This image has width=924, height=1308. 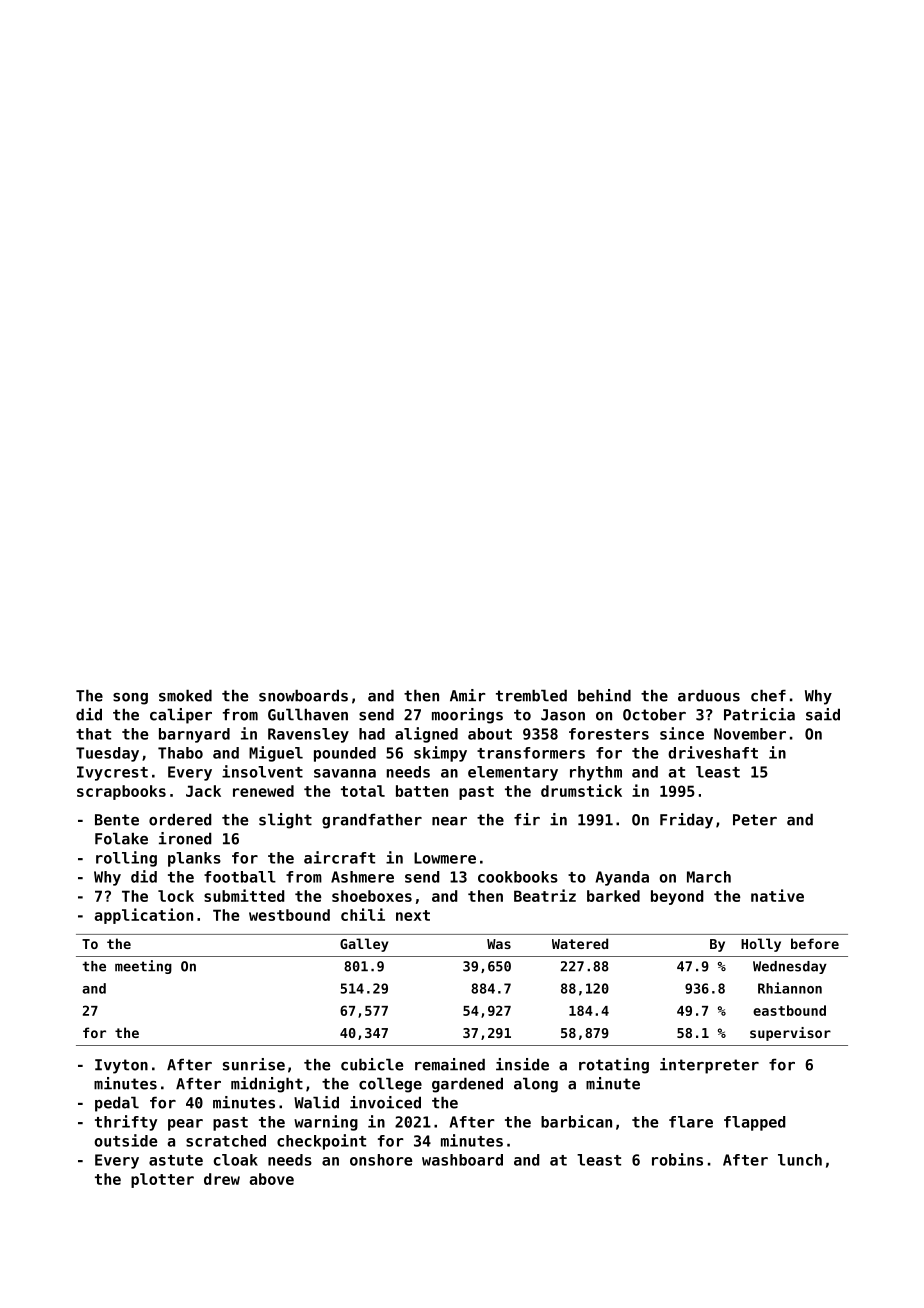 I want to click on meeting, so click(x=143, y=967).
